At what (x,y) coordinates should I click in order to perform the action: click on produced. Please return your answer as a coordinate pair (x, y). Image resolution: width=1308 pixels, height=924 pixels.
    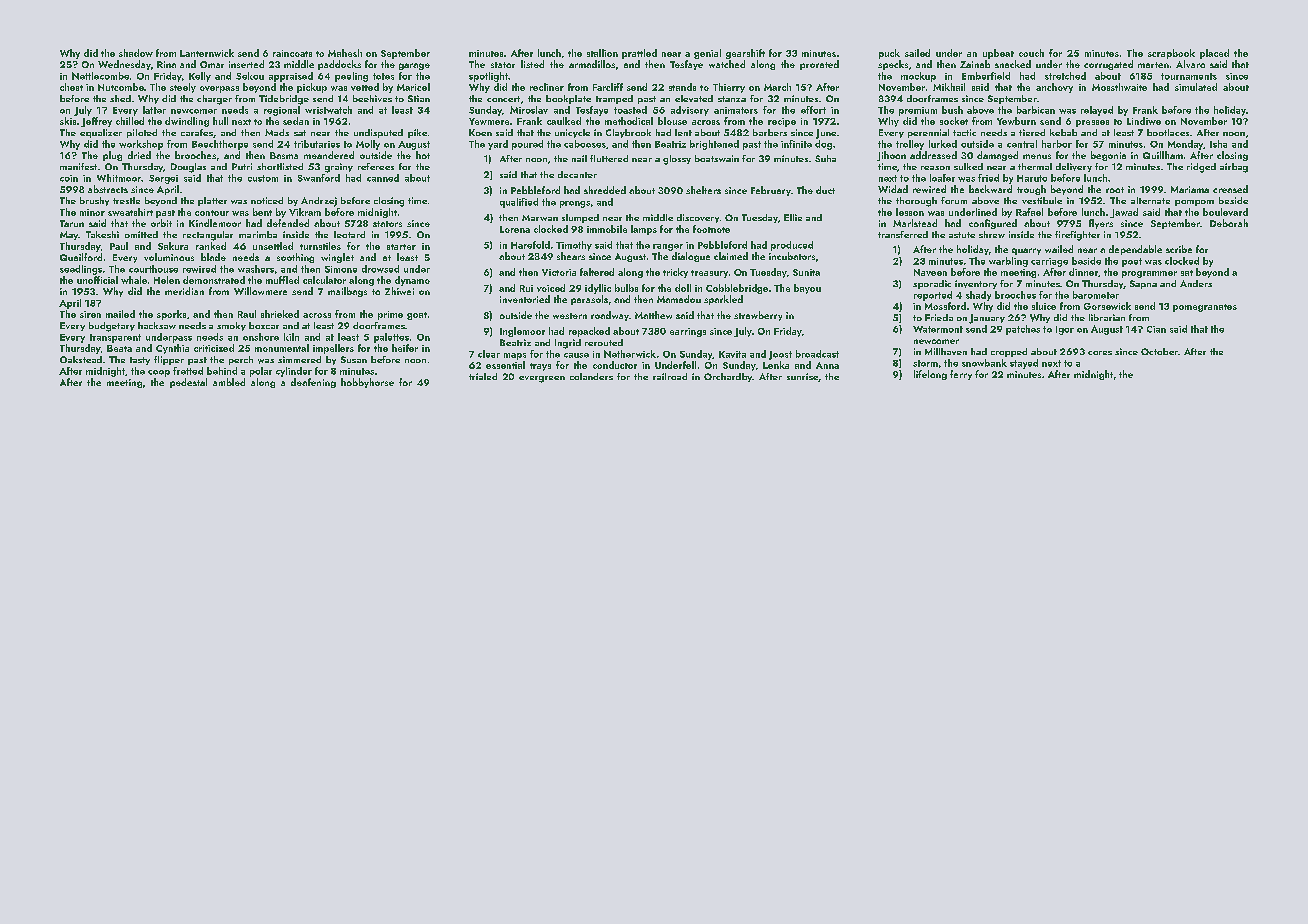
    Looking at the image, I should click on (792, 246).
